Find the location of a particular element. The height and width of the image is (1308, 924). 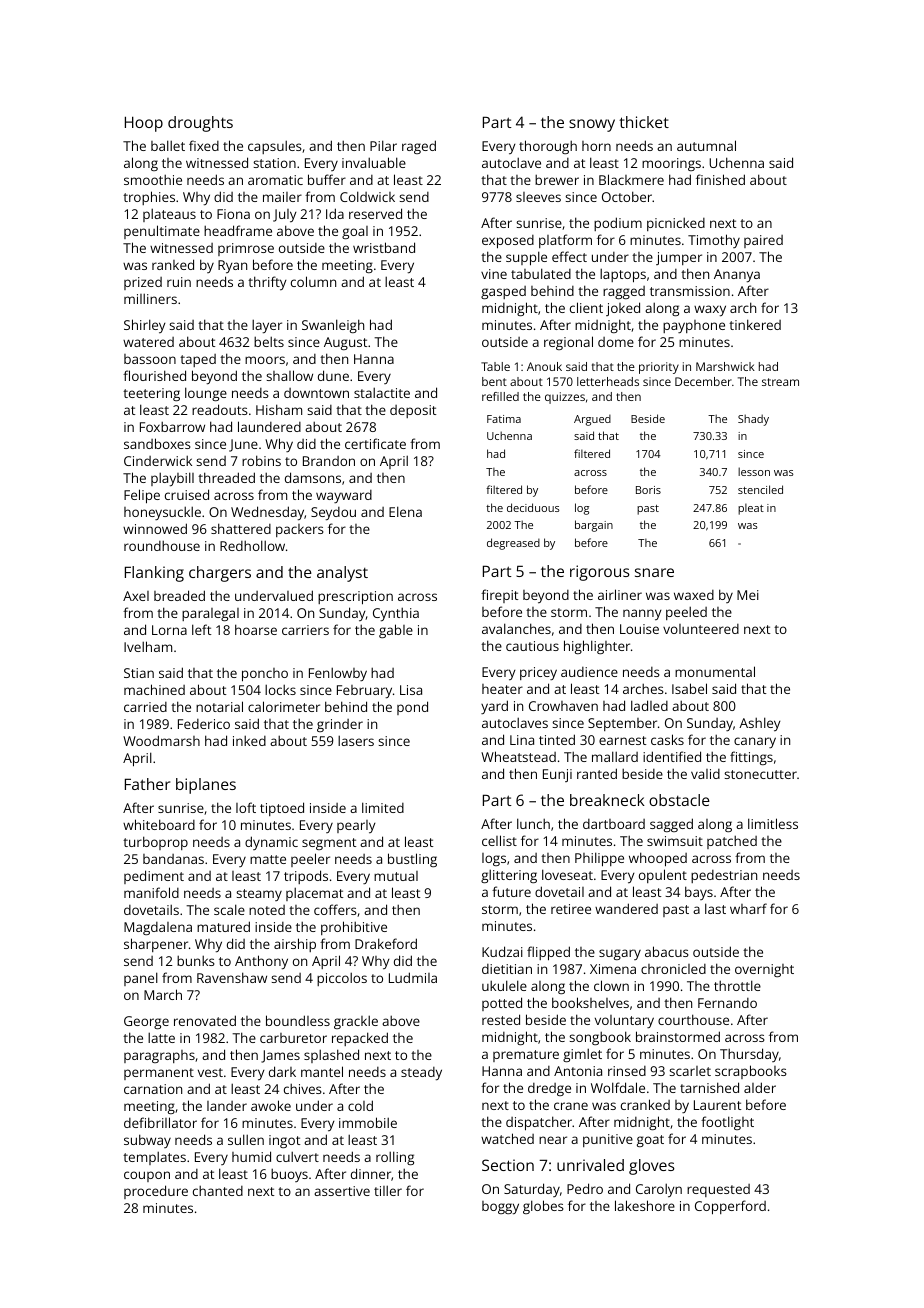

Axel is located at coordinates (136, 596).
